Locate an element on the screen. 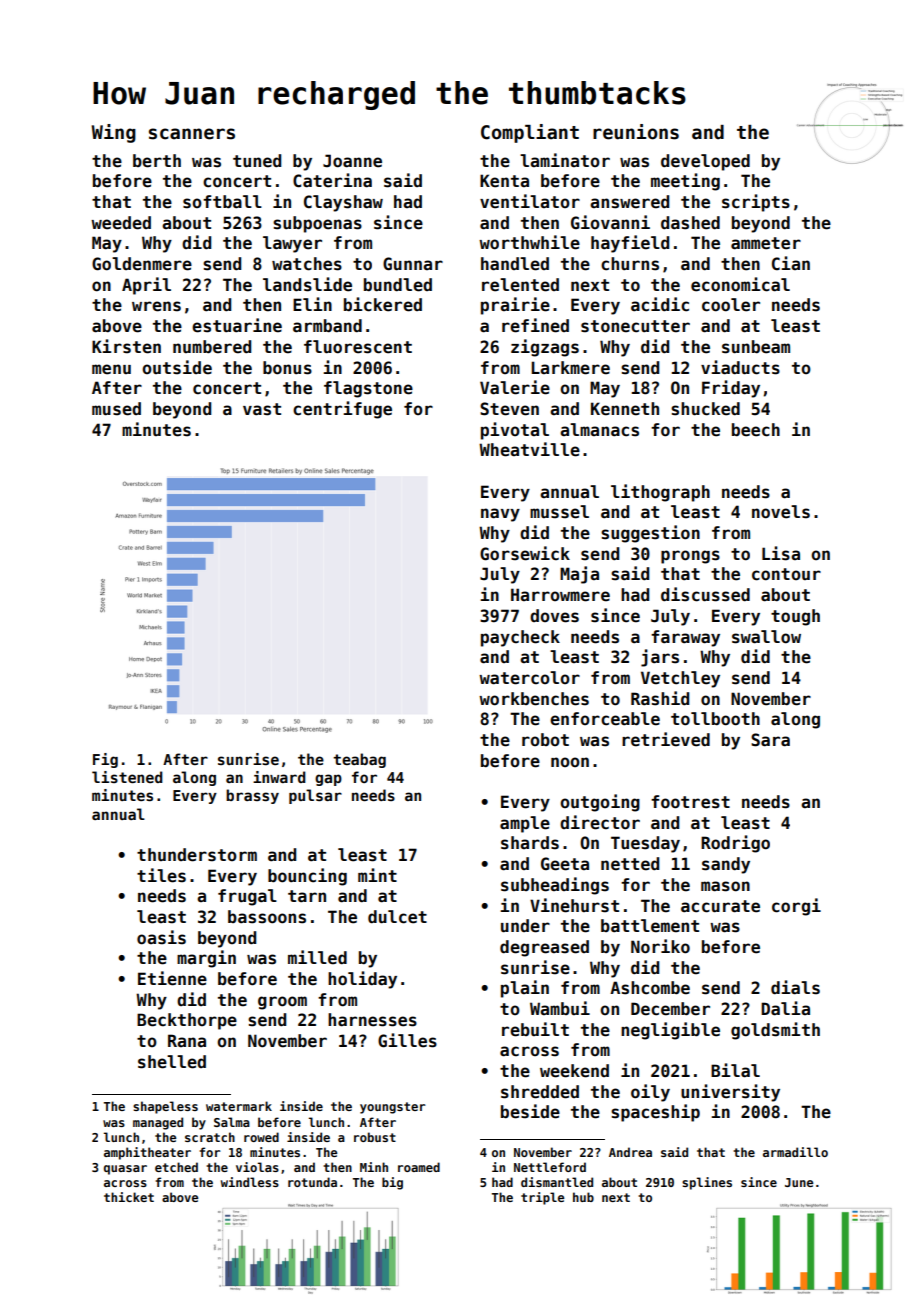  contour is located at coordinates (786, 574).
